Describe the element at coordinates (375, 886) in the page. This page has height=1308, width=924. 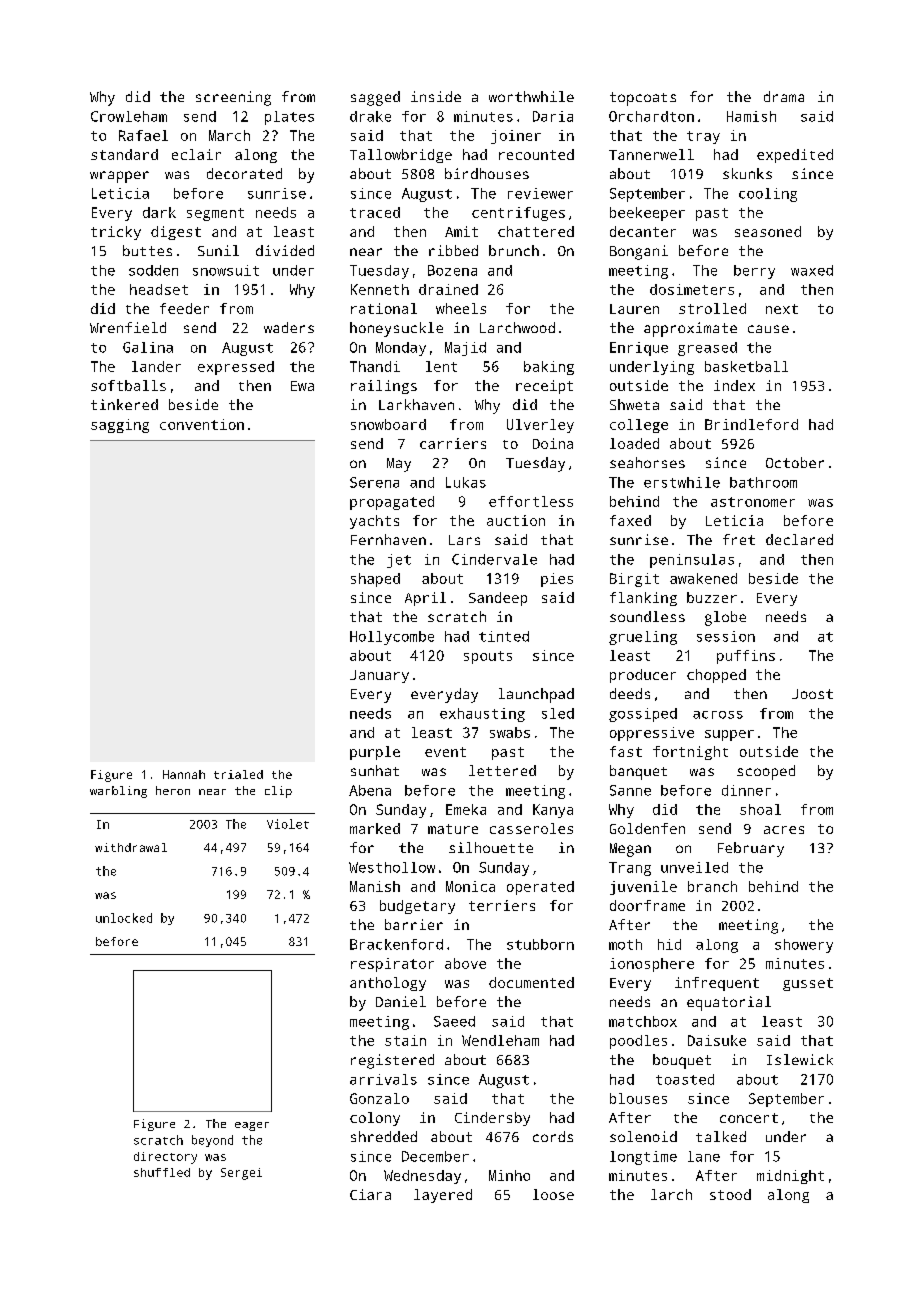
I see `Manish` at that location.
